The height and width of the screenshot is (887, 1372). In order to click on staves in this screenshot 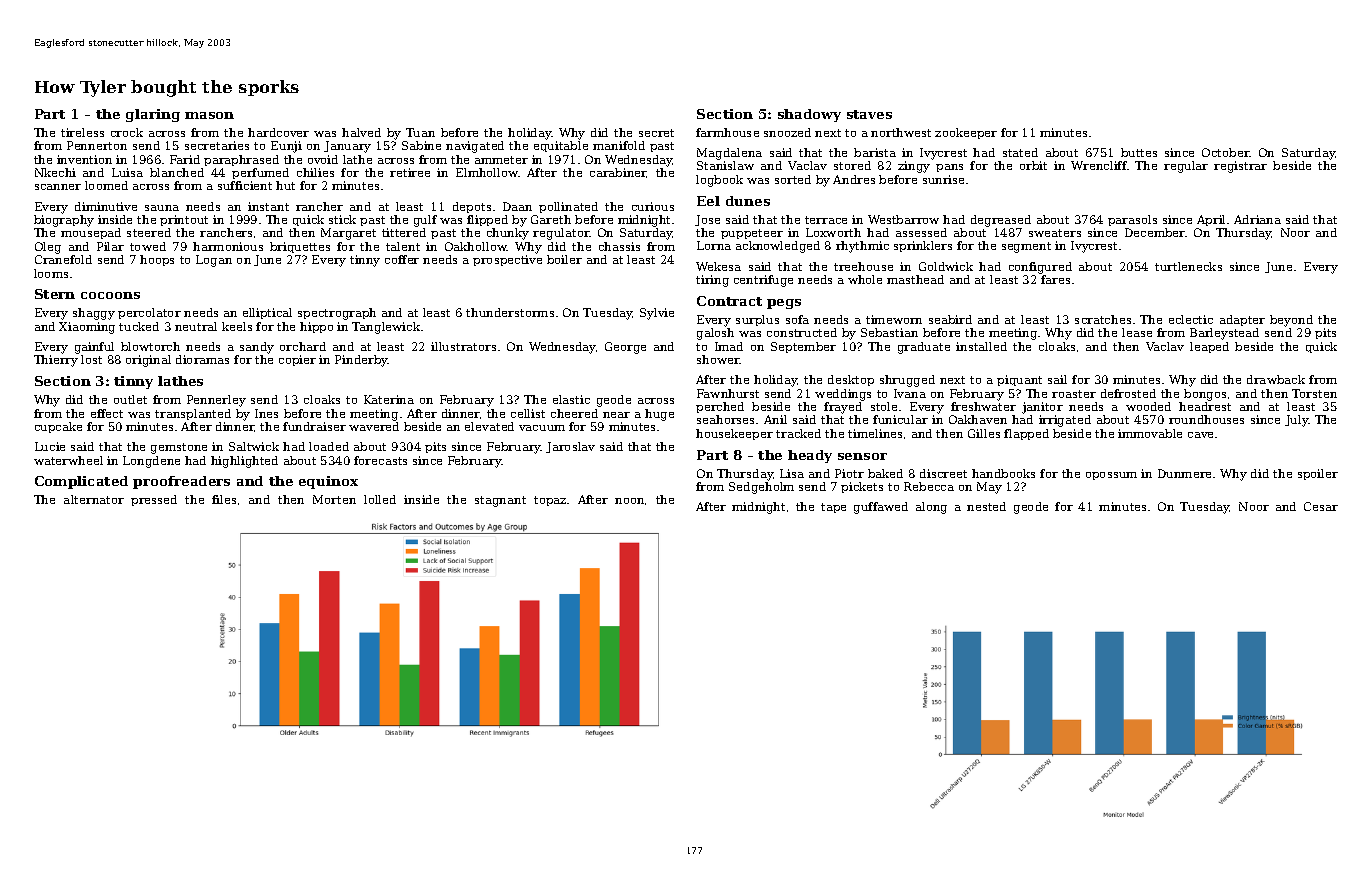, I will do `click(869, 114)`.
